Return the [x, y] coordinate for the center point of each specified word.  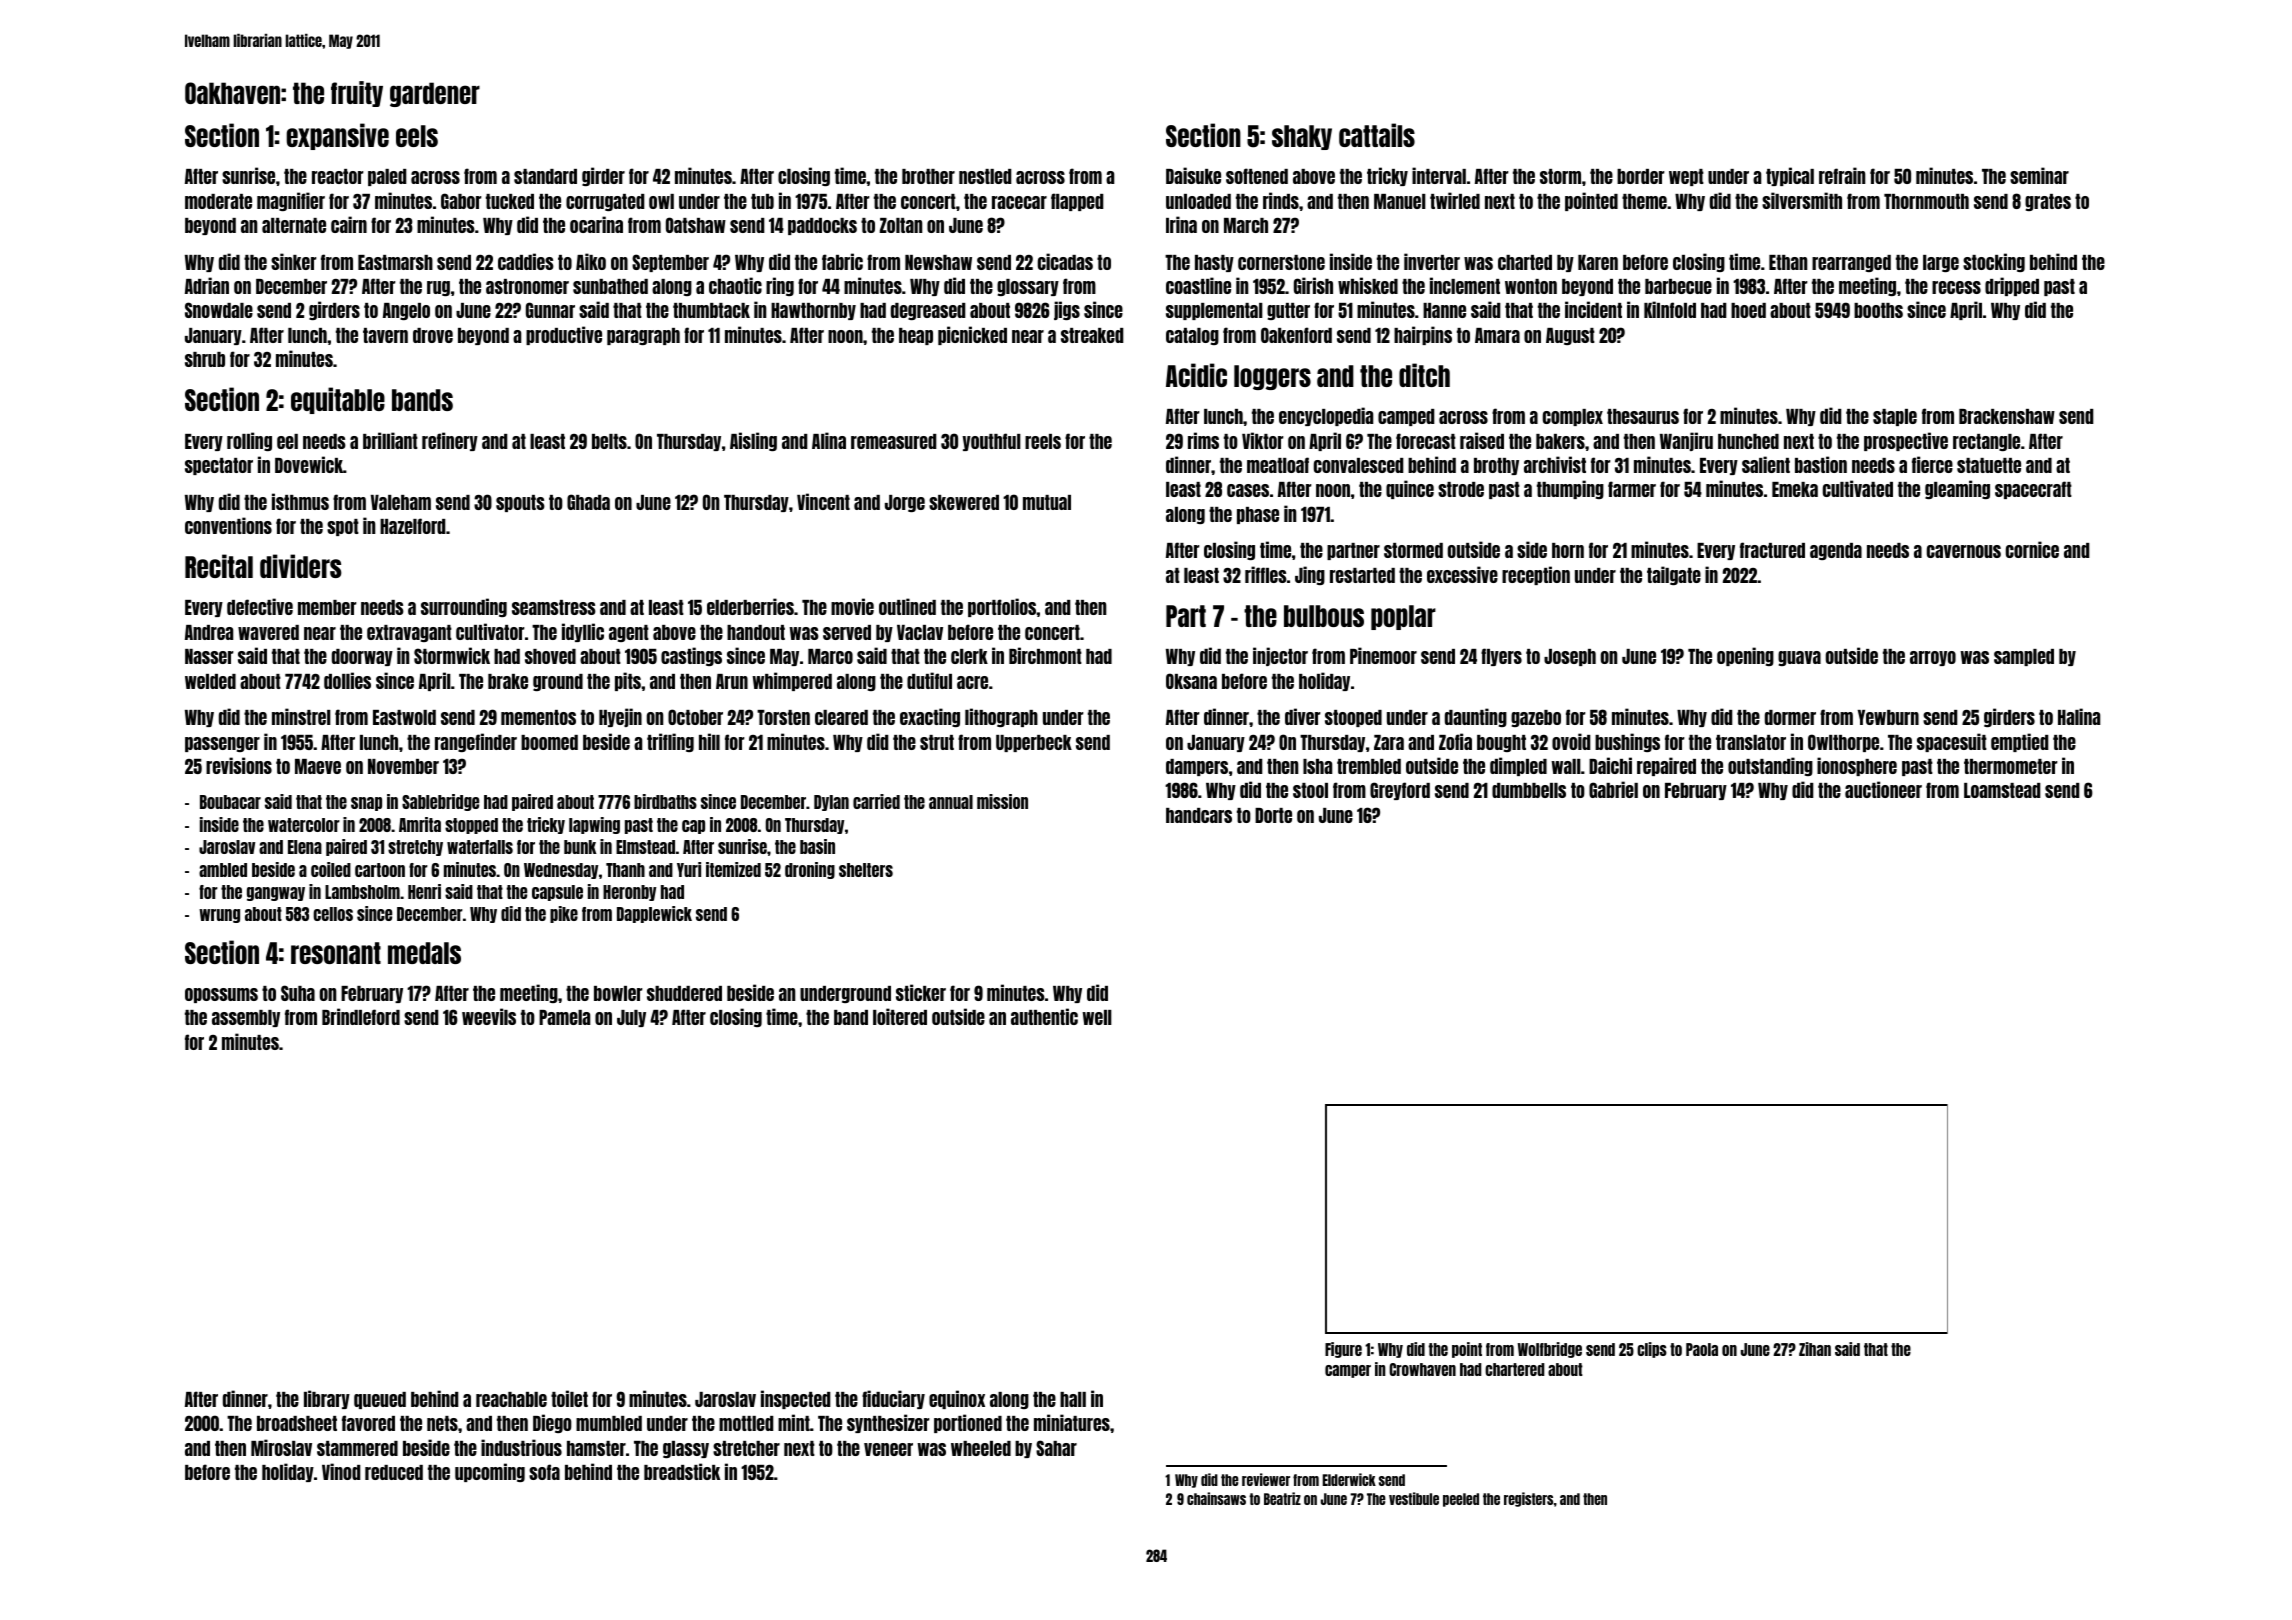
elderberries [750, 606]
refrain [1842, 175]
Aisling [753, 441]
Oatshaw [696, 225]
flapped [1077, 202]
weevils [489, 1016]
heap [916, 336]
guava [1799, 658]
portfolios [1002, 607]
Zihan [1815, 1349]
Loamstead [2002, 790]
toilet [569, 1398]
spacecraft [2033, 490]
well [1097, 1017]
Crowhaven [1422, 1369]
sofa [544, 1472]
